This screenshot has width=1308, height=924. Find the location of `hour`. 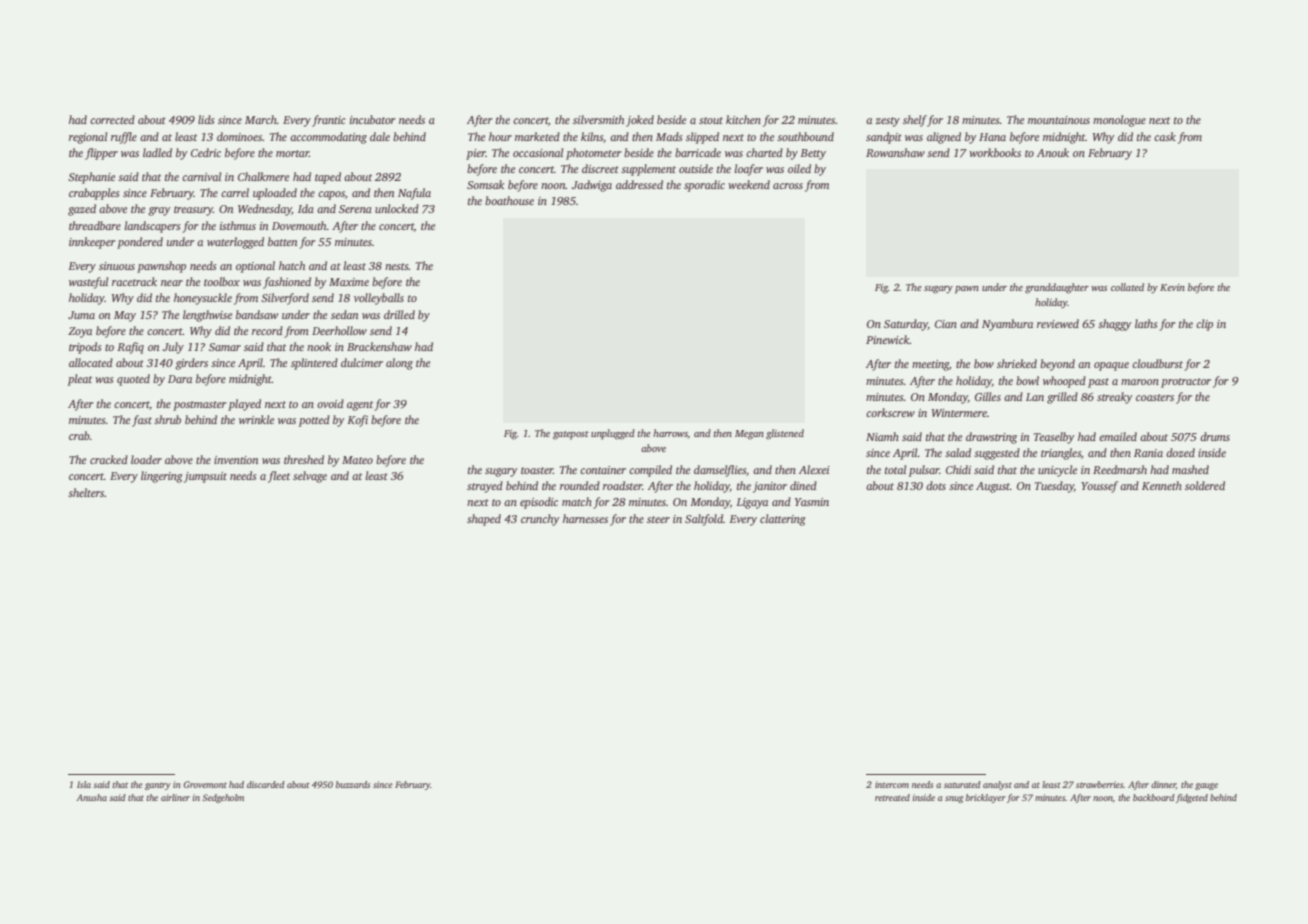

hour is located at coordinates (500, 136).
